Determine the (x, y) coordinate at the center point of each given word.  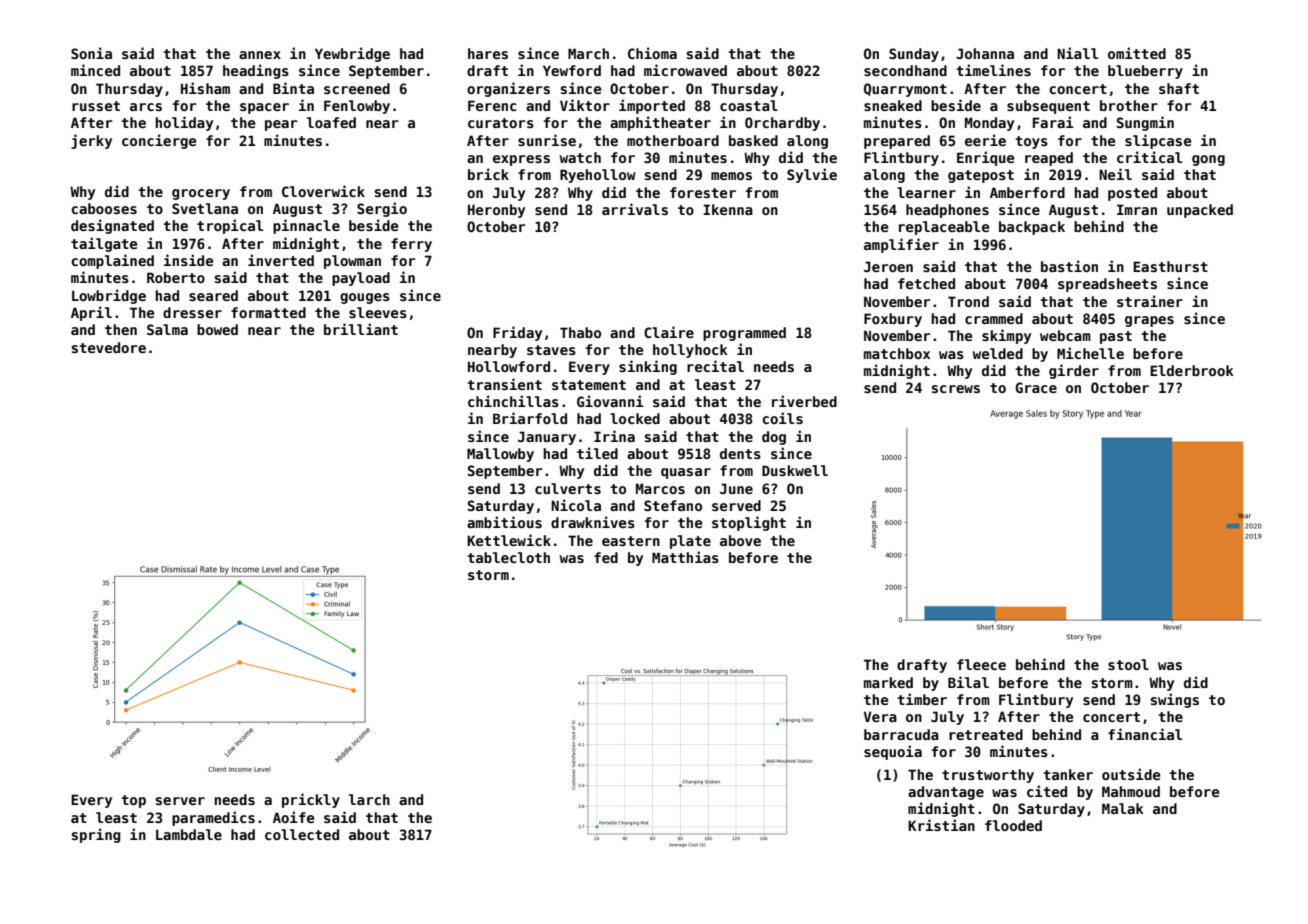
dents (740, 453)
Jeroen (888, 266)
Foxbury (893, 320)
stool (1128, 664)
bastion (1069, 266)
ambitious (504, 522)
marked (888, 682)
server (180, 801)
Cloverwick (323, 191)
